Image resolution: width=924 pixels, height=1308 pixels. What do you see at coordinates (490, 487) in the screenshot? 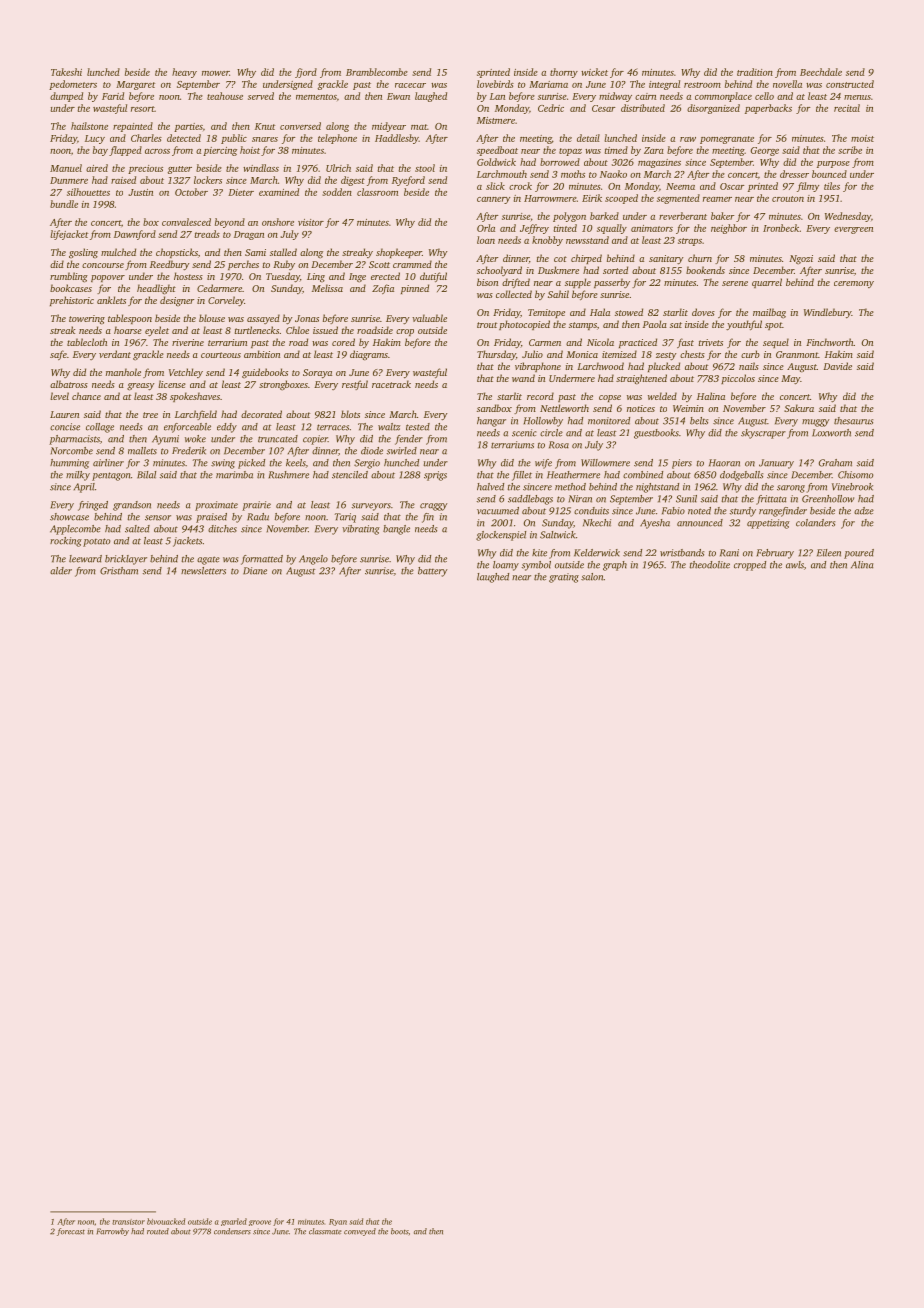
I see `halved` at bounding box center [490, 487].
